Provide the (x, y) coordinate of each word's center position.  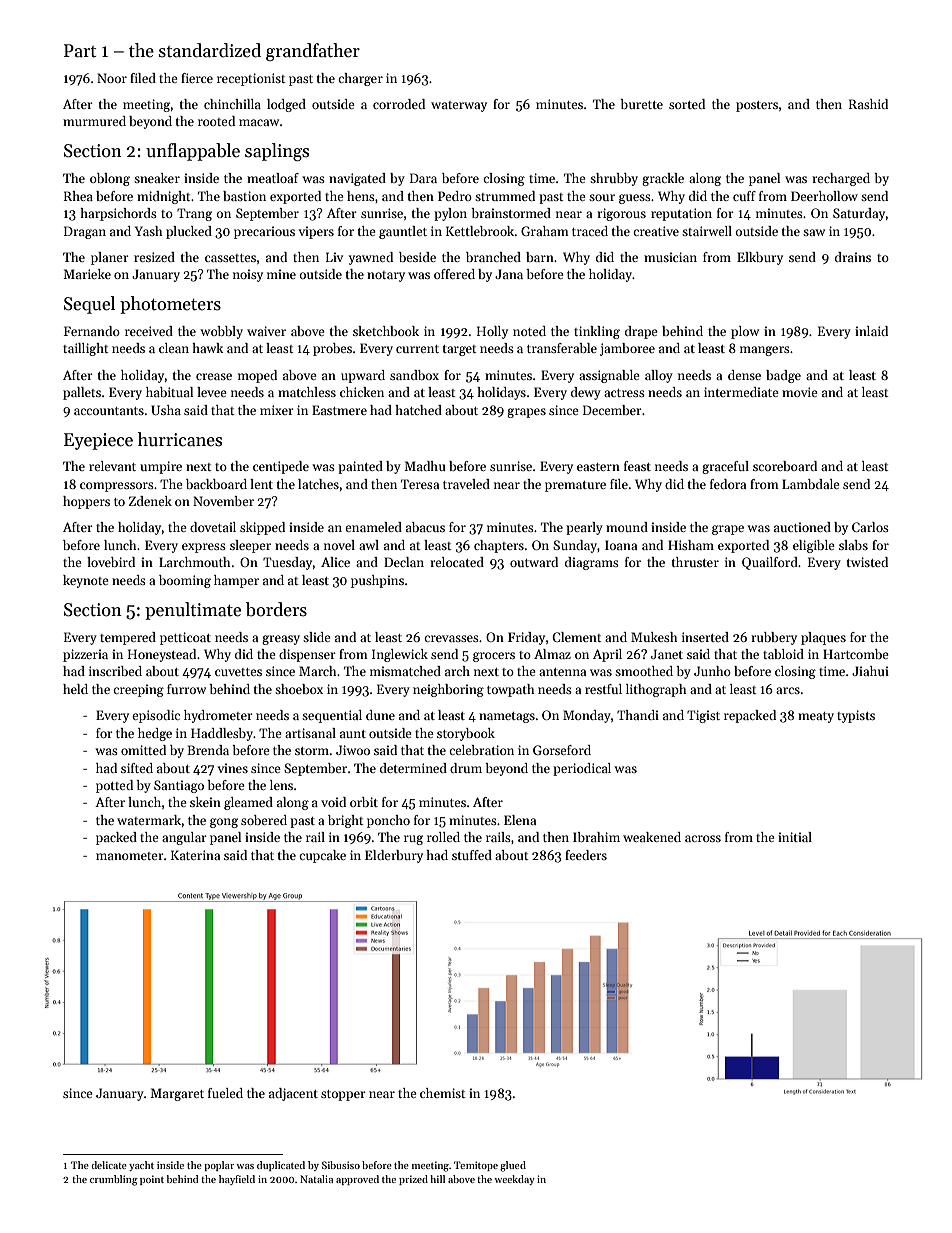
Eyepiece (98, 441)
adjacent (293, 1094)
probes (332, 349)
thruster (695, 562)
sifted (137, 768)
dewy (586, 393)
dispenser (307, 655)
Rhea (78, 196)
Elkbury (760, 258)
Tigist (703, 716)
